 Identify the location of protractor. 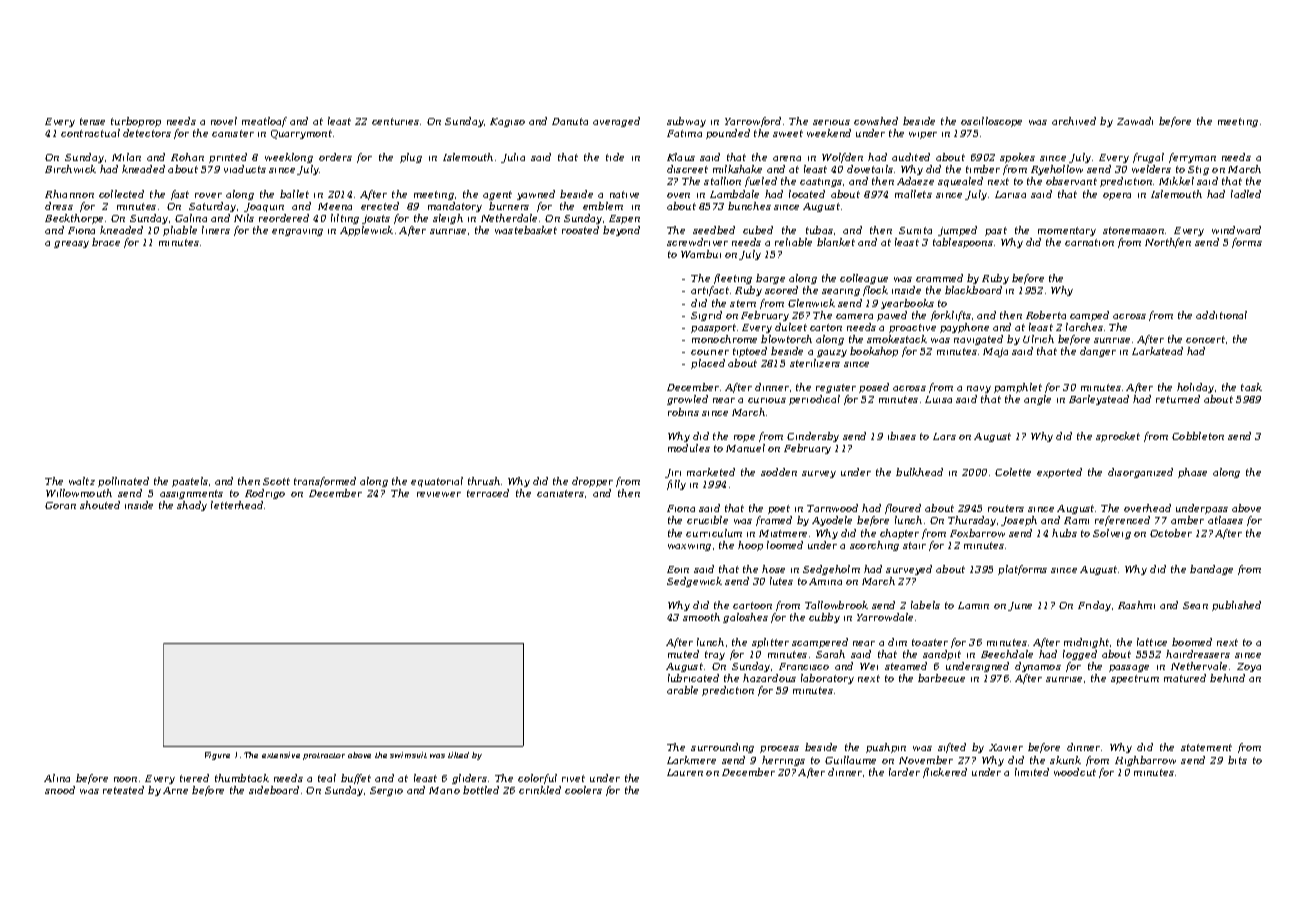
(324, 756).
